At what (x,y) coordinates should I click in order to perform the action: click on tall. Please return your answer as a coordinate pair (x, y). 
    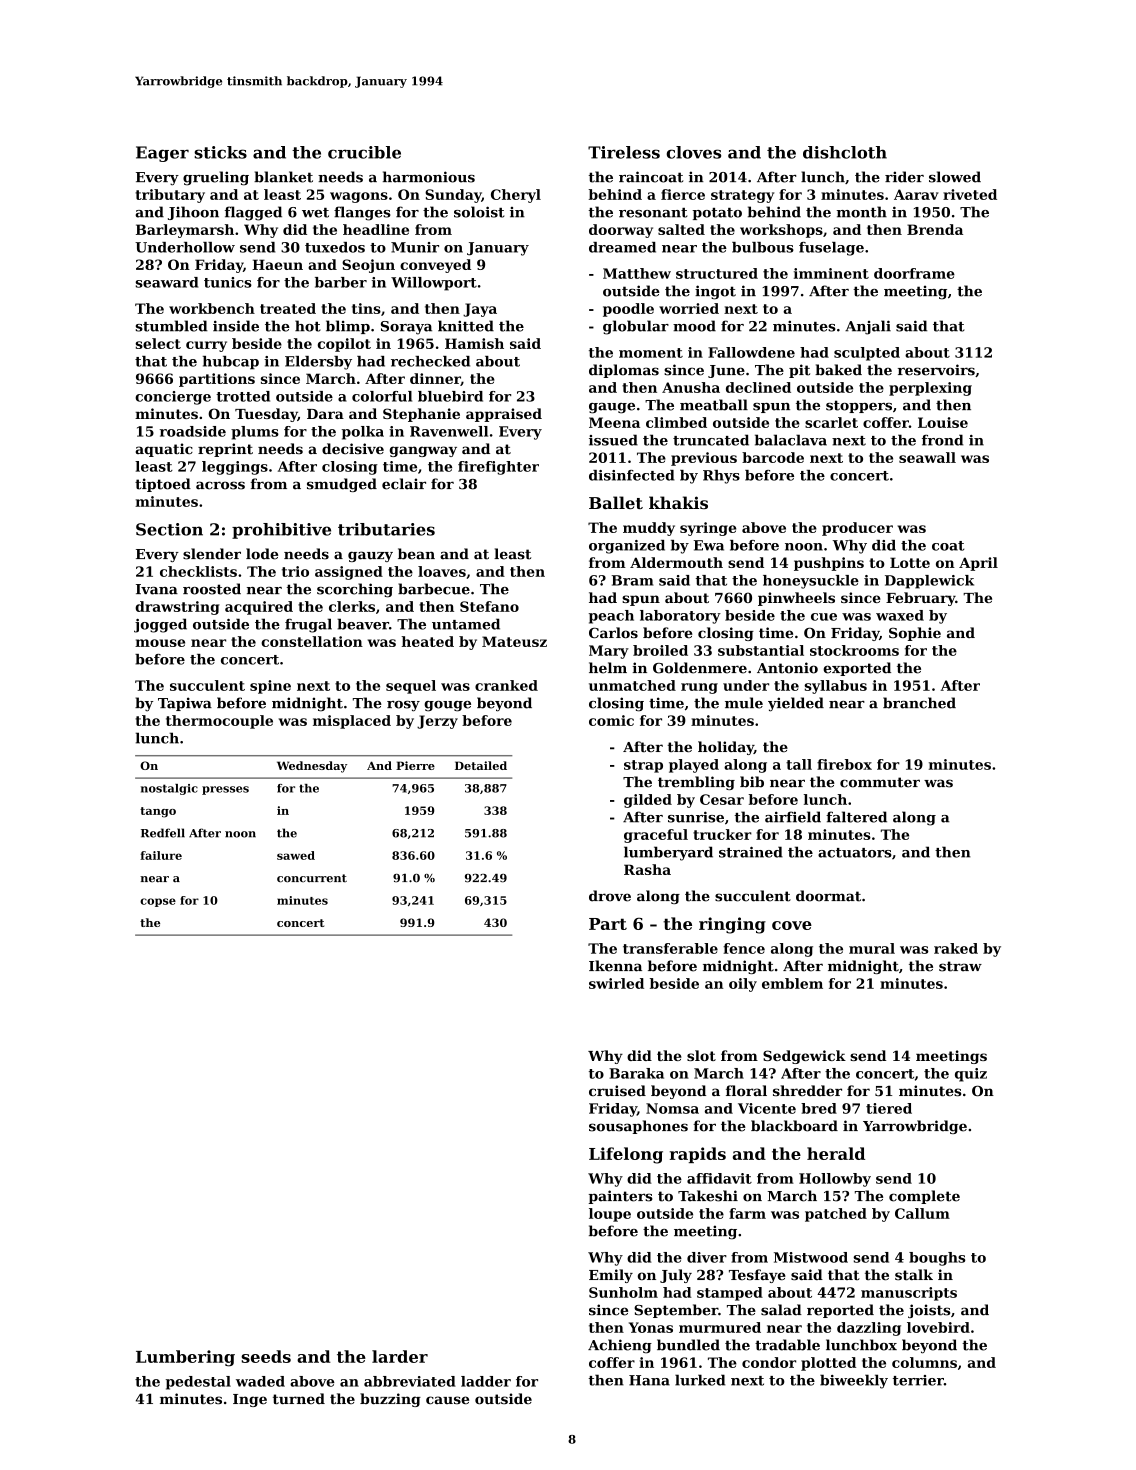
    Looking at the image, I should click on (799, 764).
